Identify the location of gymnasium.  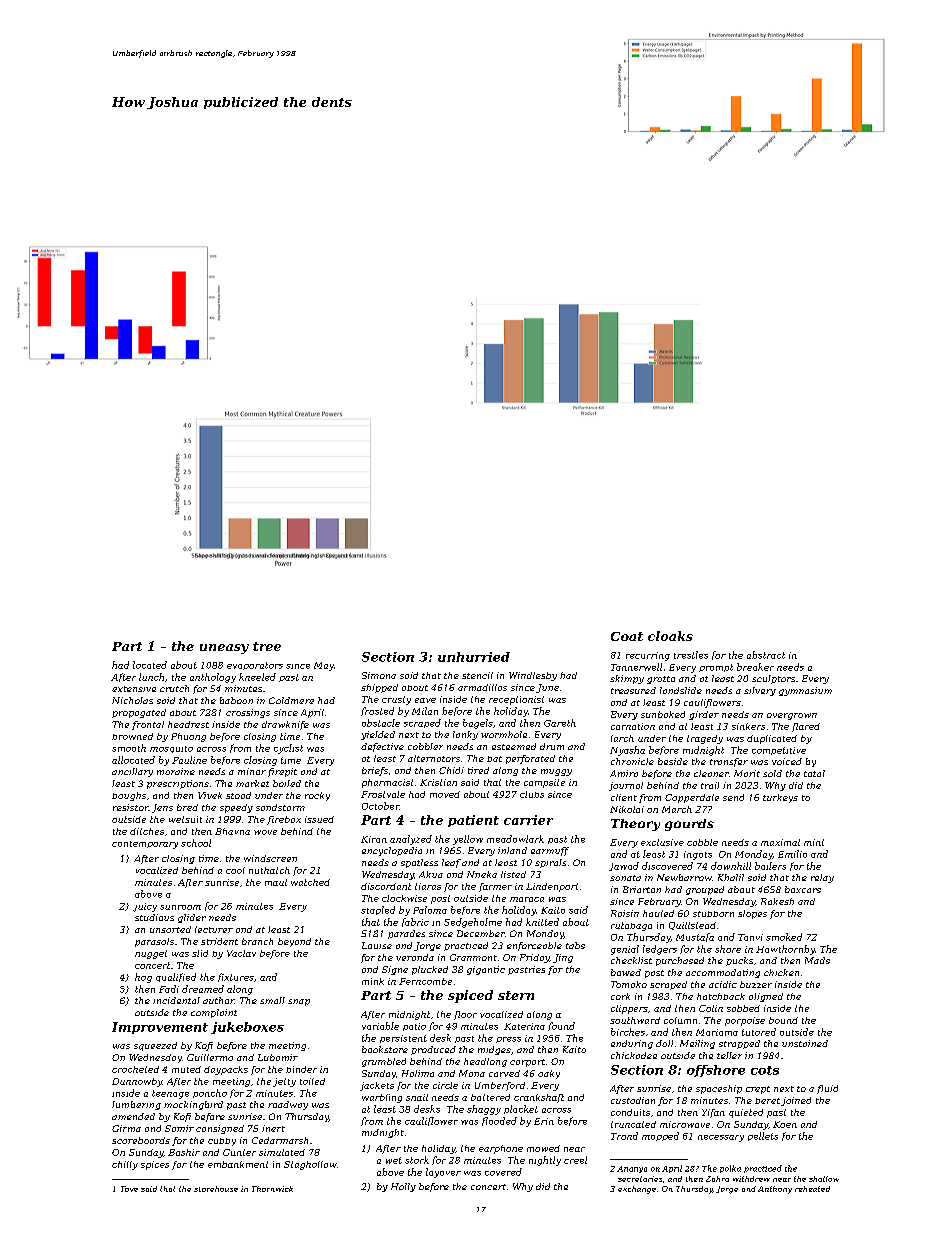
(805, 691).
